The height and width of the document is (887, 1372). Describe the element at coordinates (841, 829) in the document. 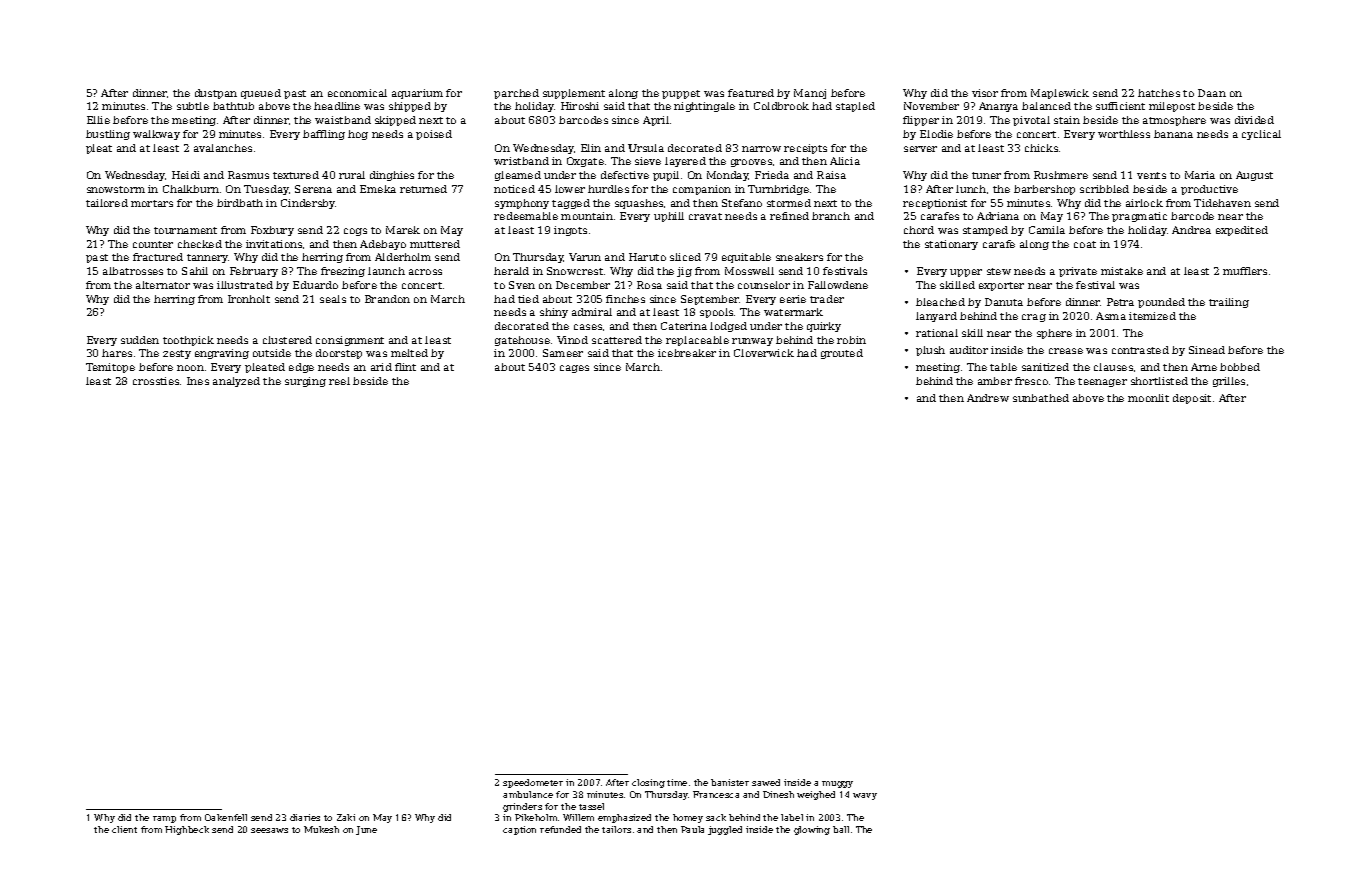

I see `ball` at that location.
